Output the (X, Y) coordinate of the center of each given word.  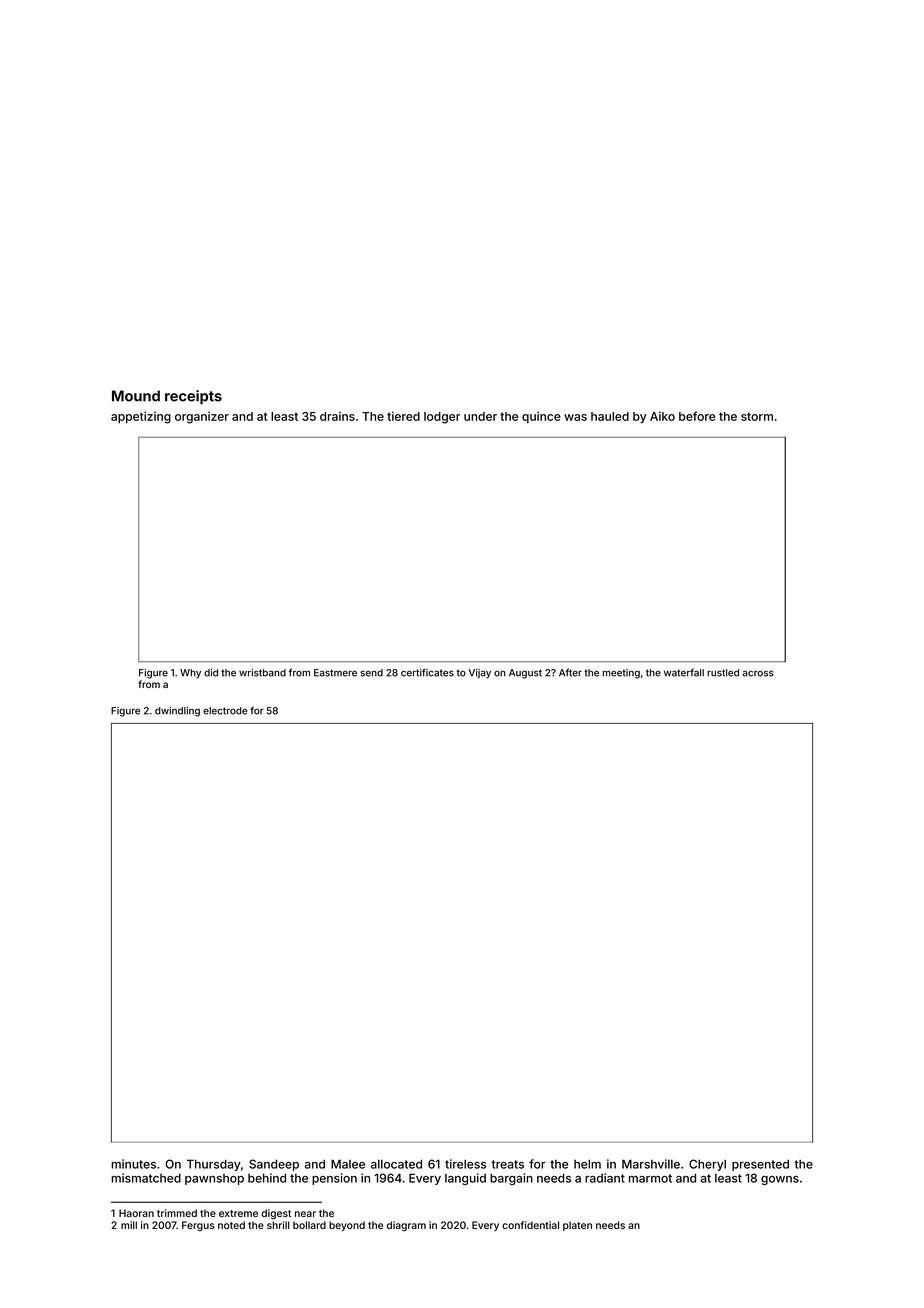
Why (190, 674)
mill (129, 1225)
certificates (427, 672)
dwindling (177, 712)
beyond (347, 1226)
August (525, 674)
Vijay (480, 674)
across (758, 673)
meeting (621, 674)
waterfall (684, 672)
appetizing (141, 417)
